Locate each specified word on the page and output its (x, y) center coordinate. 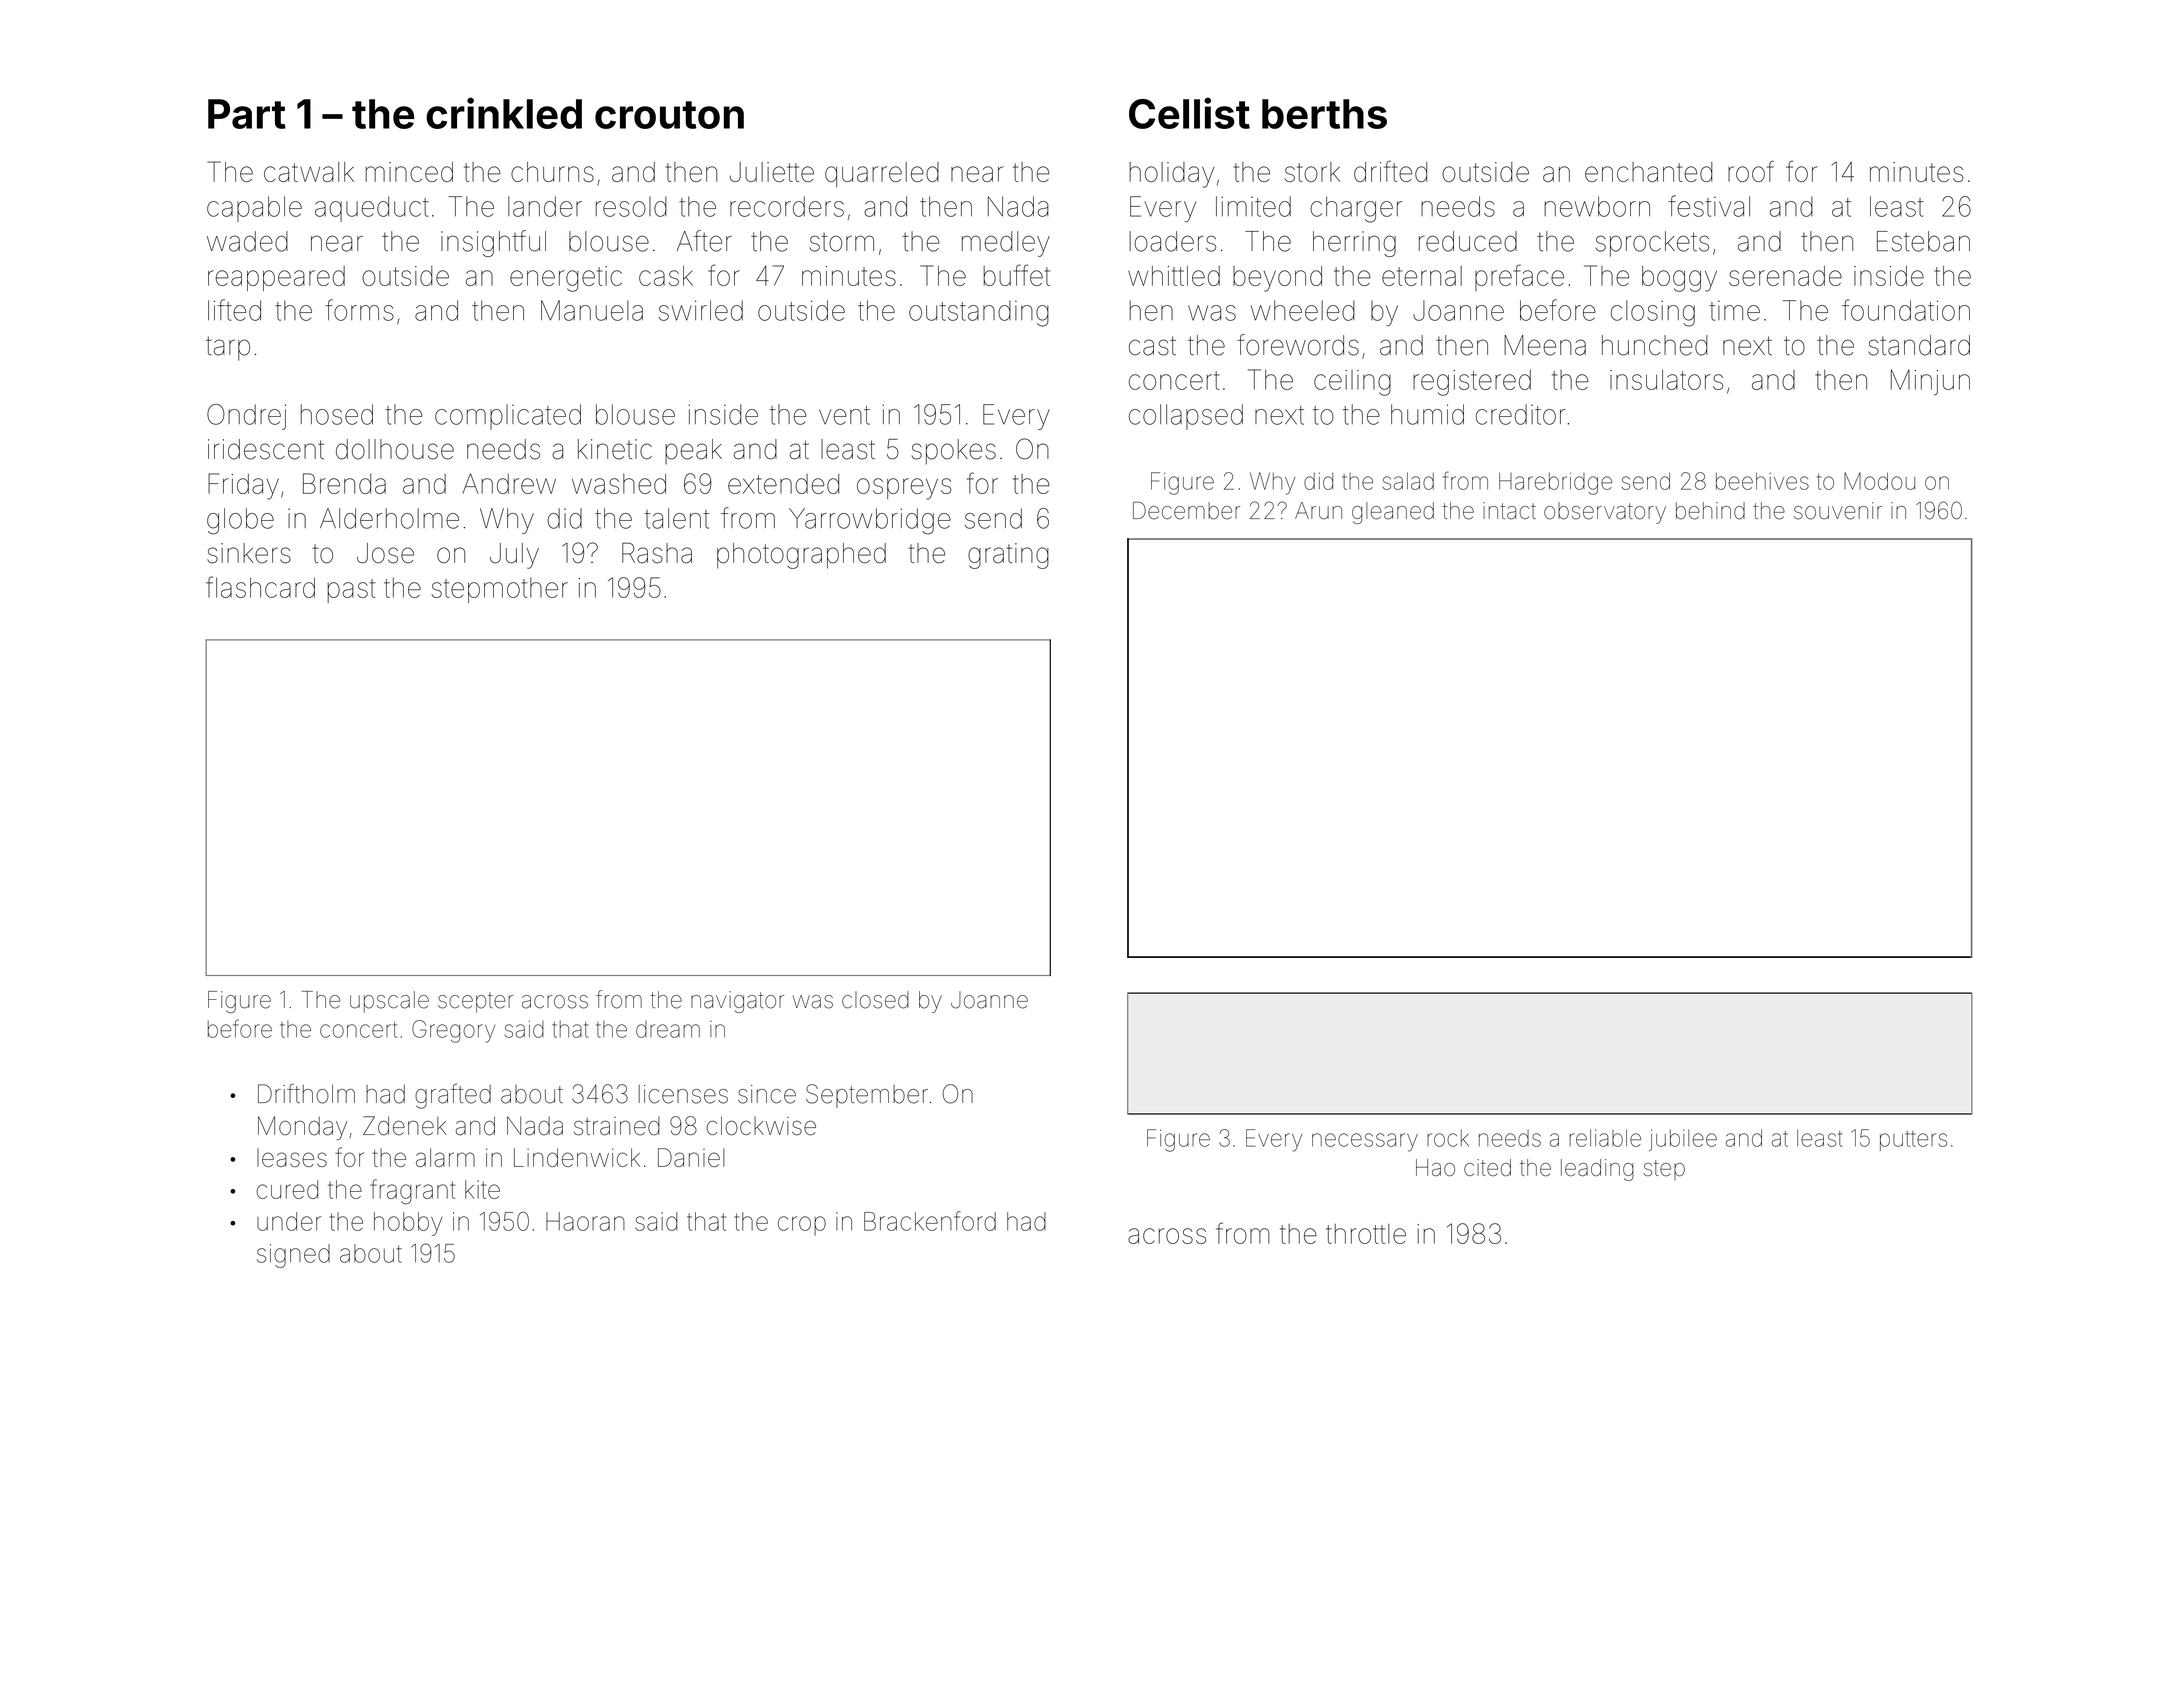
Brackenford (930, 1221)
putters (1913, 1141)
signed (293, 1256)
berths (1324, 114)
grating (1008, 556)
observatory (1605, 513)
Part (247, 114)
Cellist (1189, 113)
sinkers (249, 553)
